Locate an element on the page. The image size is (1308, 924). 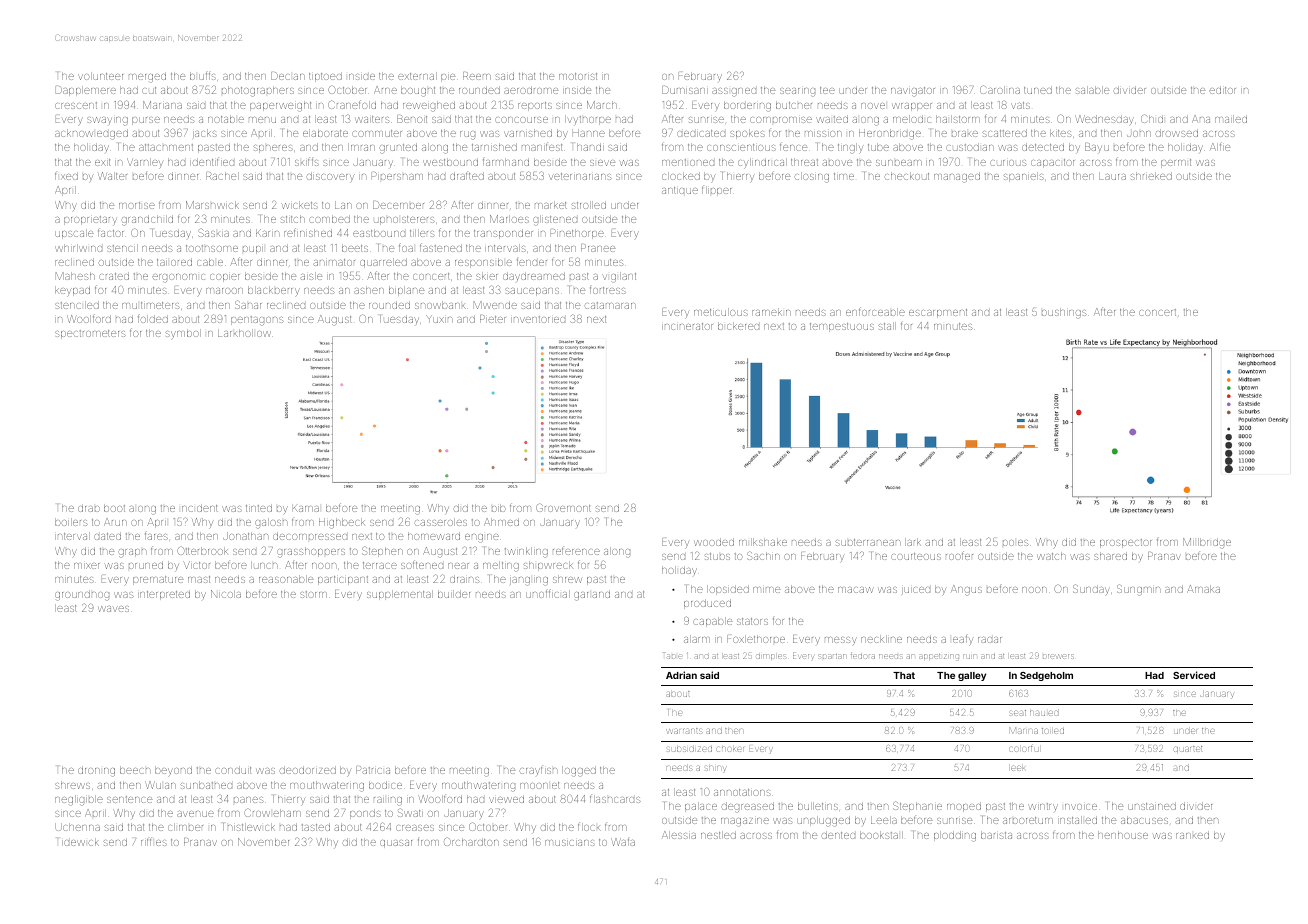
reasonable is located at coordinates (286, 579).
